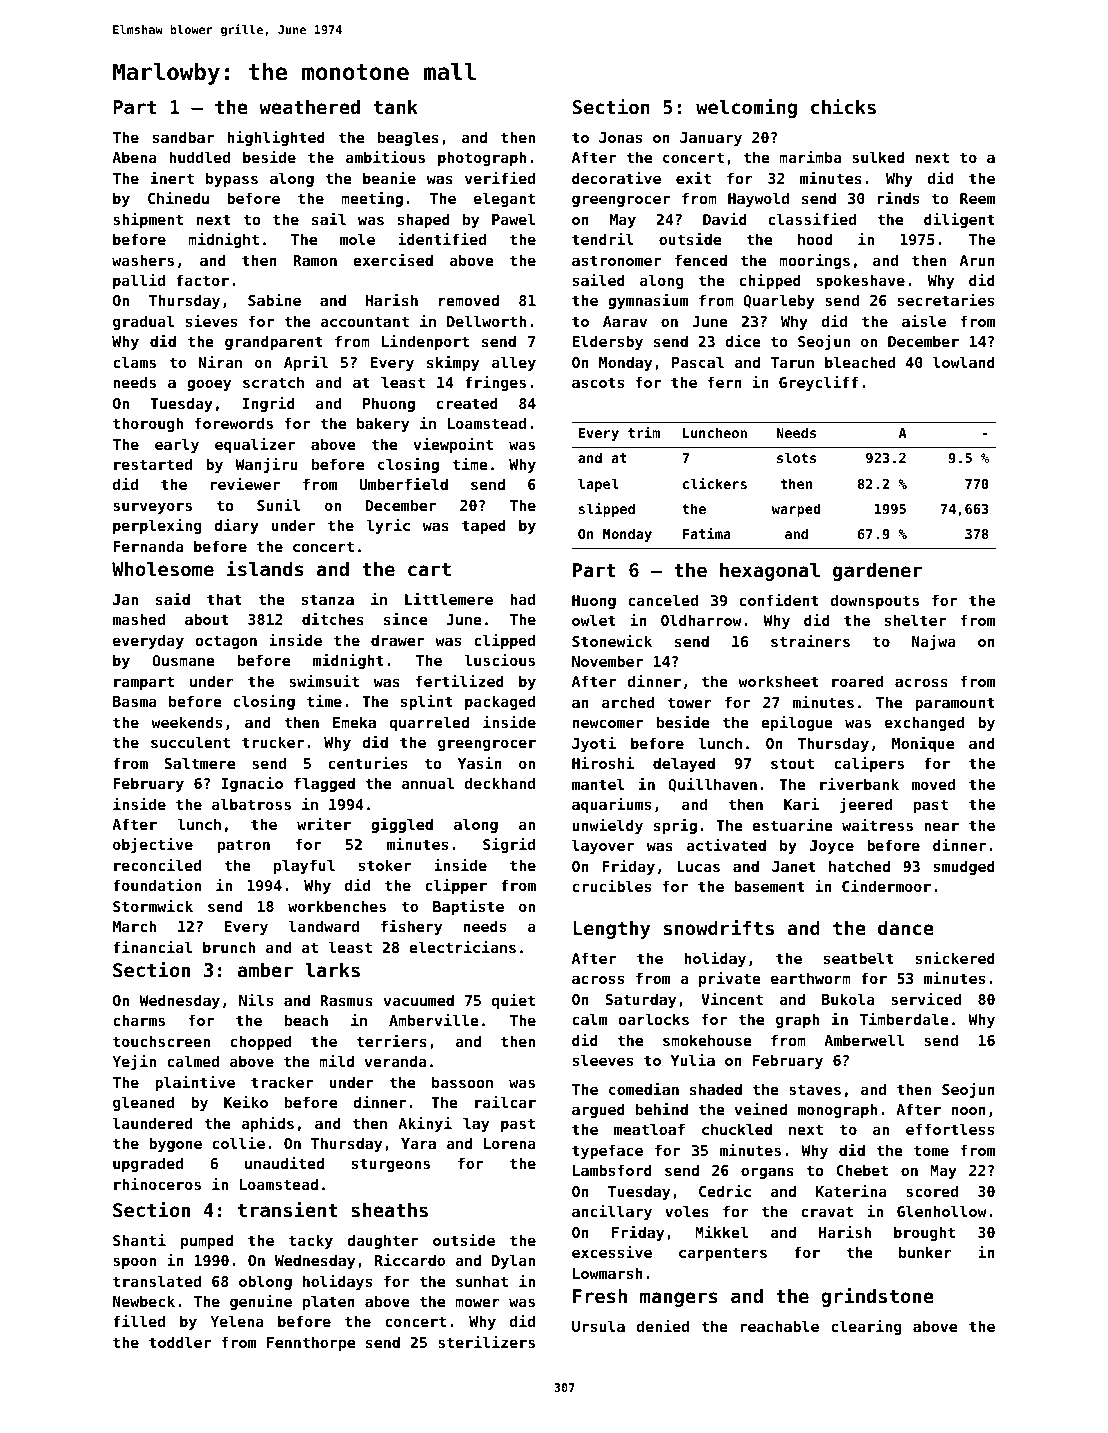 This screenshot has height=1433, width=1108. What do you see at coordinates (148, 1164) in the screenshot?
I see `upgraded` at bounding box center [148, 1164].
